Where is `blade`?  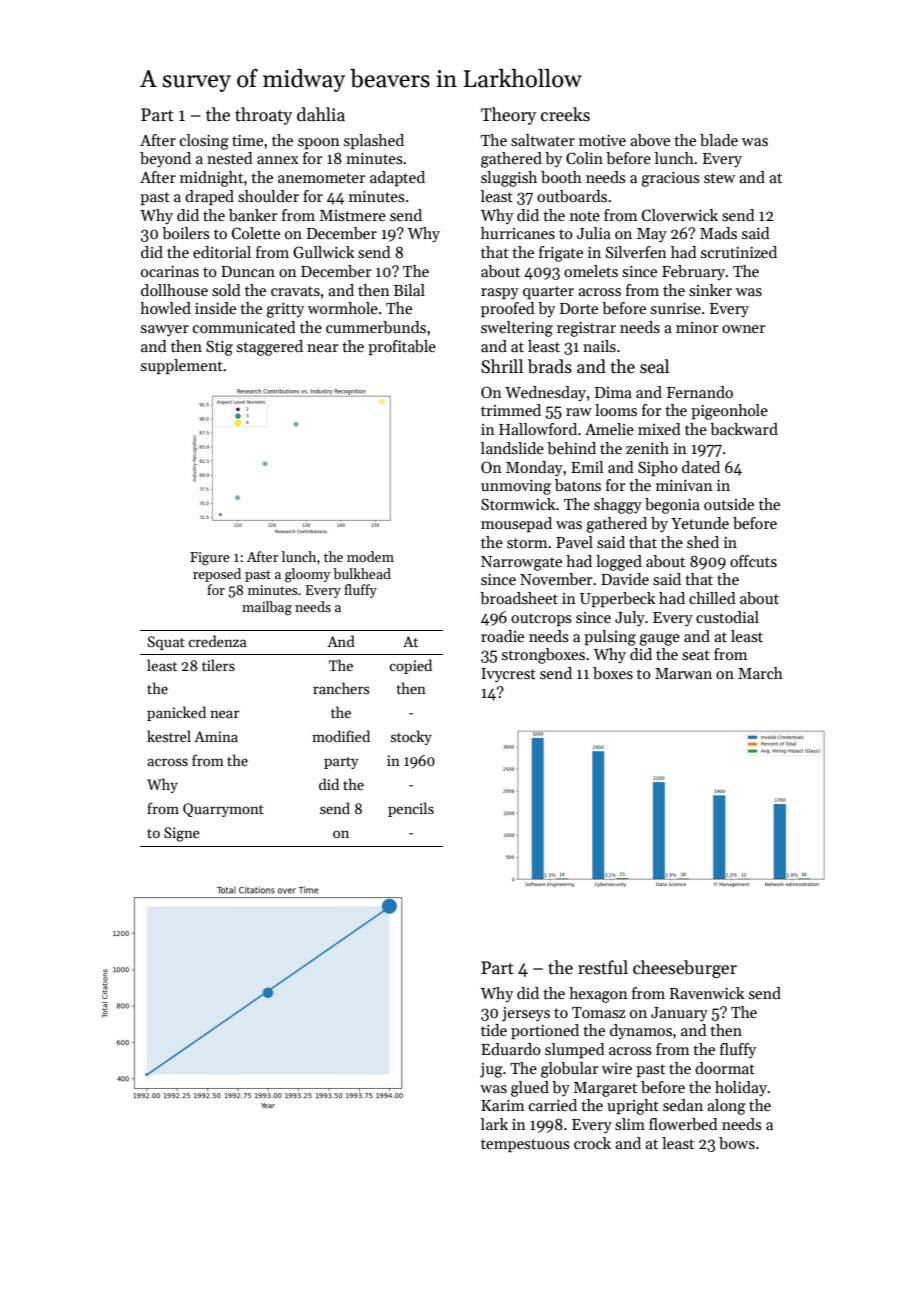 blade is located at coordinates (719, 140).
